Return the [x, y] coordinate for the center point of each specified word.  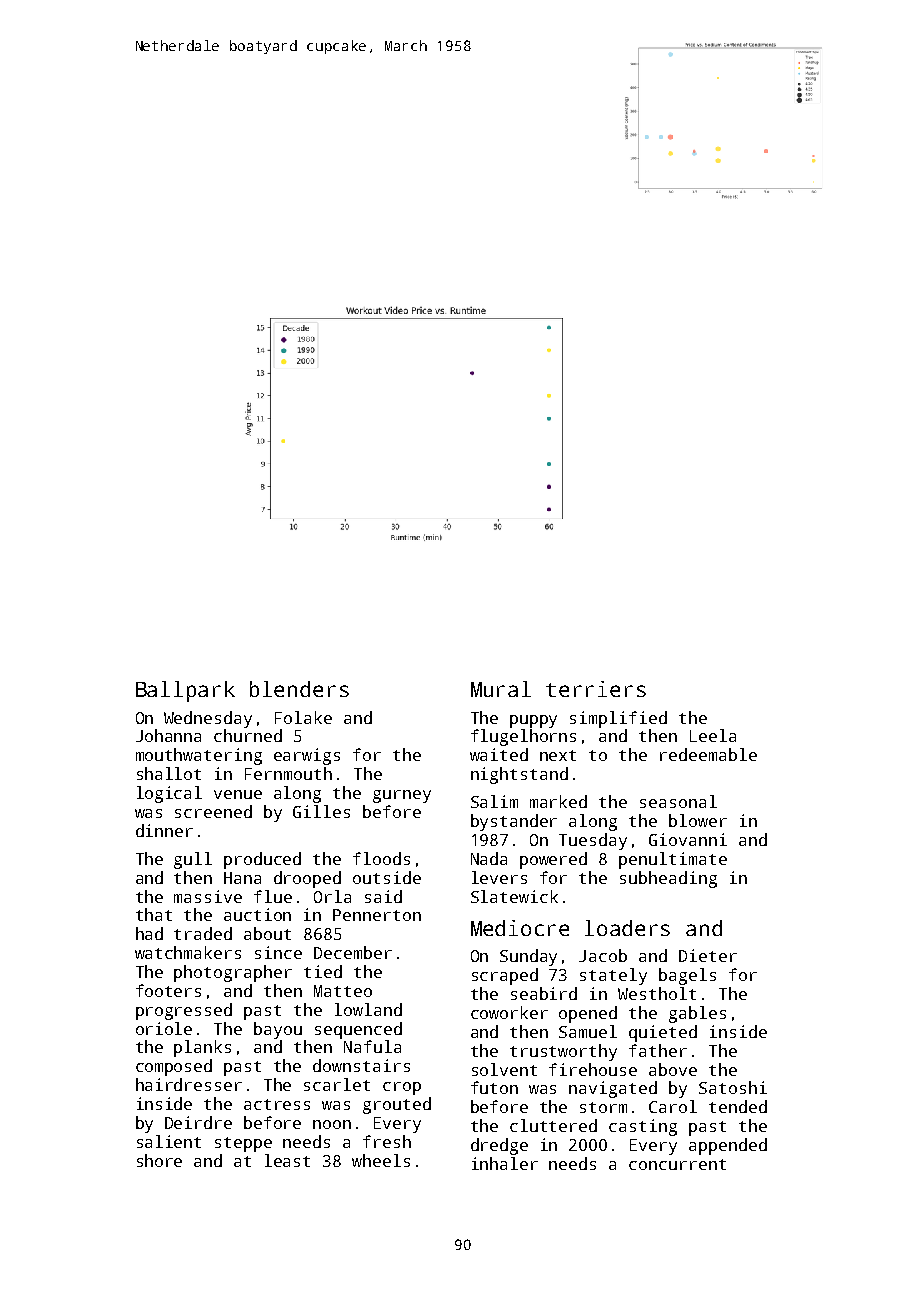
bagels [687, 976]
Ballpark [185, 691]
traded [203, 933]
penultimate [673, 860]
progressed [184, 1011]
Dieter [708, 955]
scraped [505, 976]
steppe [243, 1144]
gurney [402, 796]
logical [169, 794]
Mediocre [520, 928]
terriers [596, 689]
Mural [501, 689]
